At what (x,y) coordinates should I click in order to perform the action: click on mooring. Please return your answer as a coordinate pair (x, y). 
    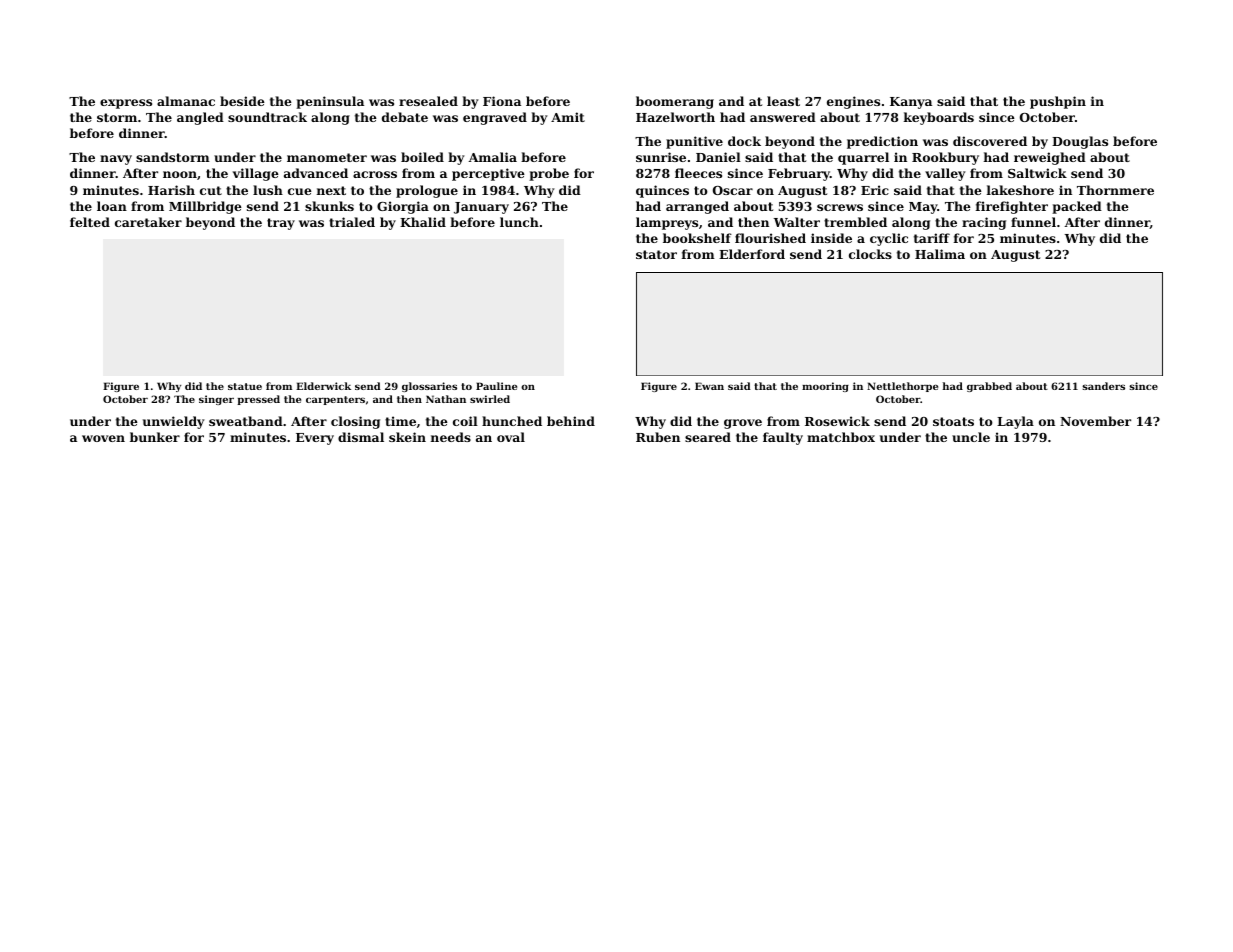
    Looking at the image, I should click on (825, 387).
